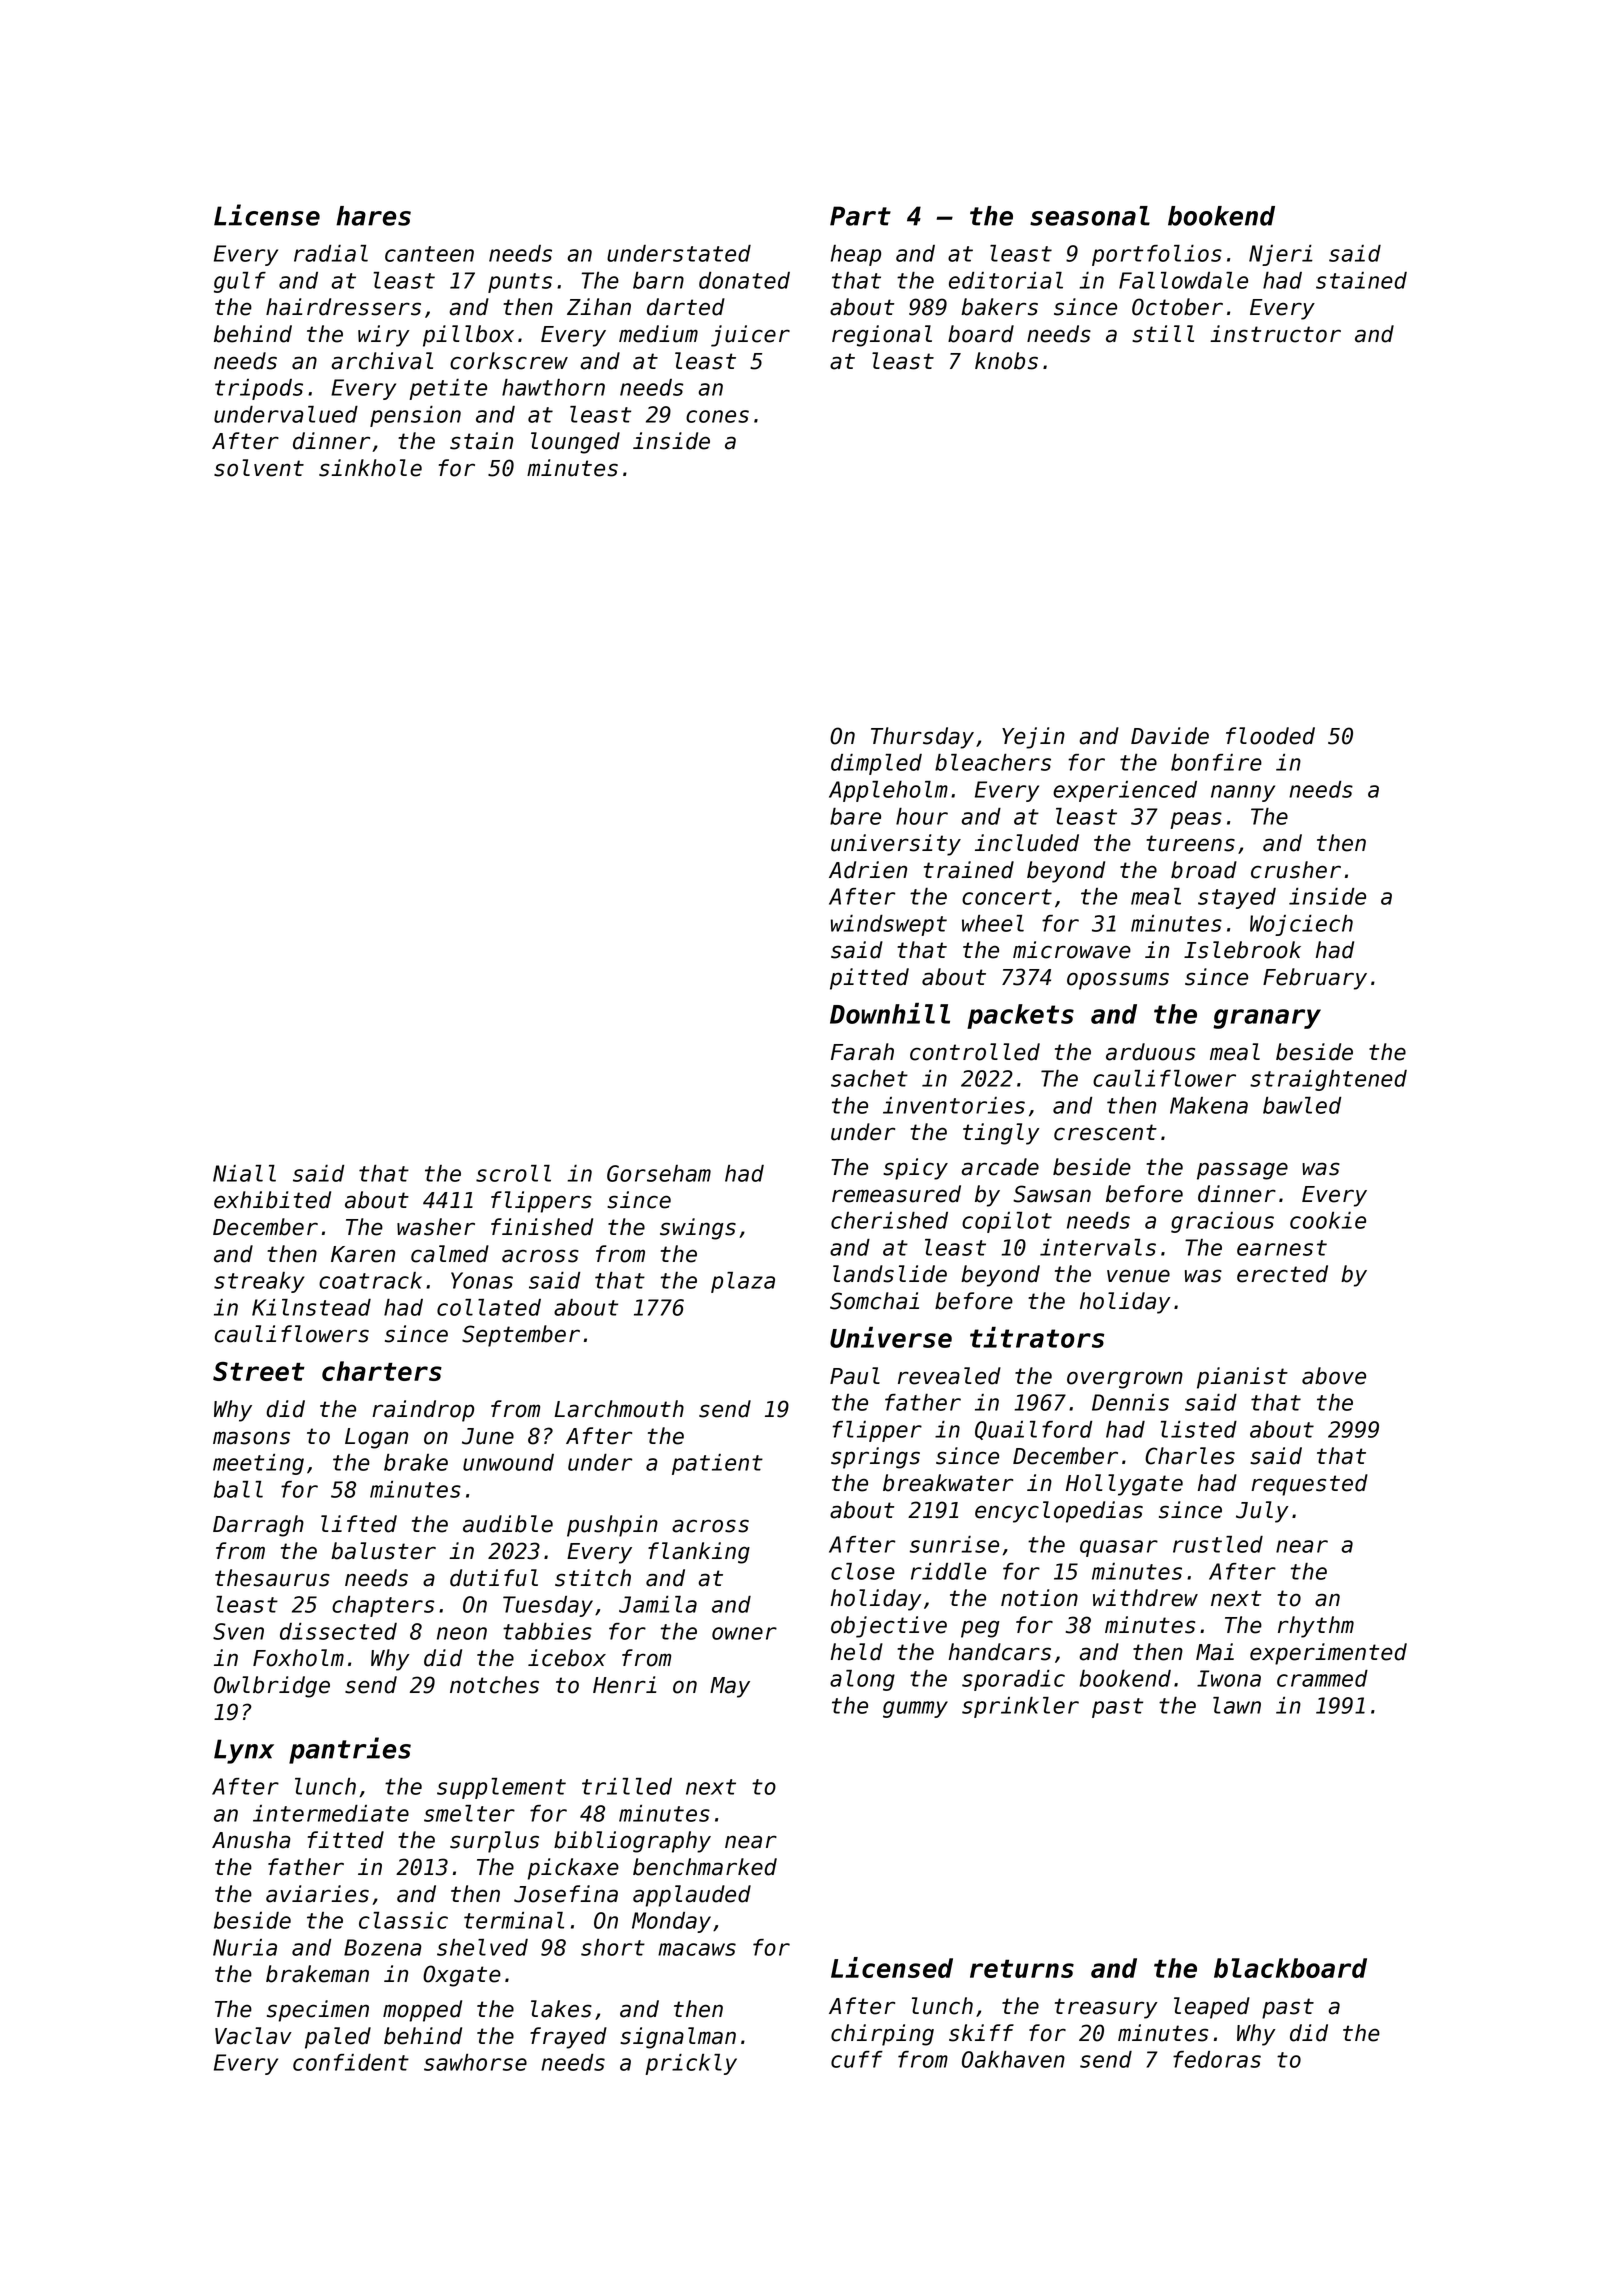  I want to click on flooded, so click(1270, 736).
